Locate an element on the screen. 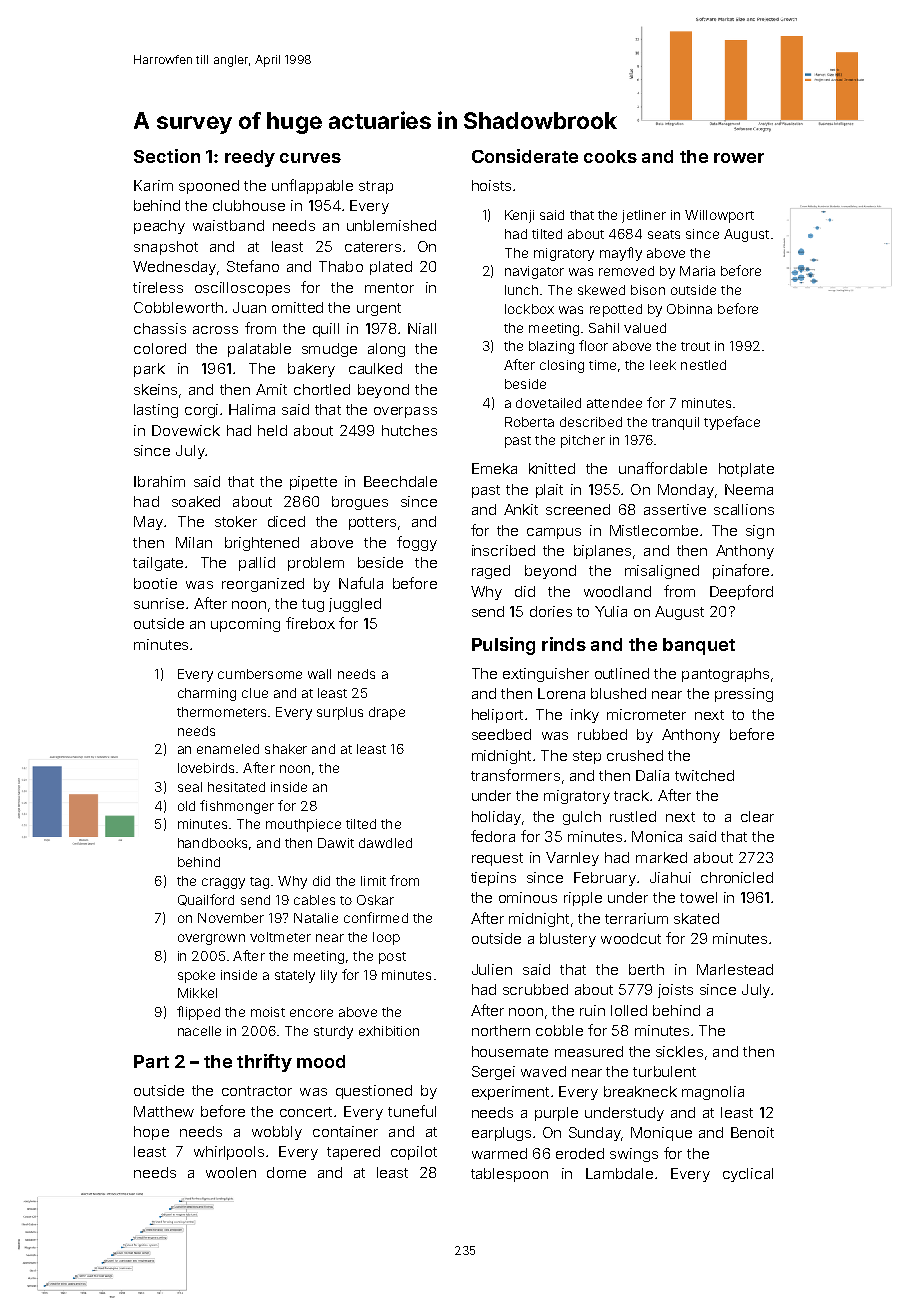 The width and height of the screenshot is (908, 1316). woolen is located at coordinates (231, 1172).
